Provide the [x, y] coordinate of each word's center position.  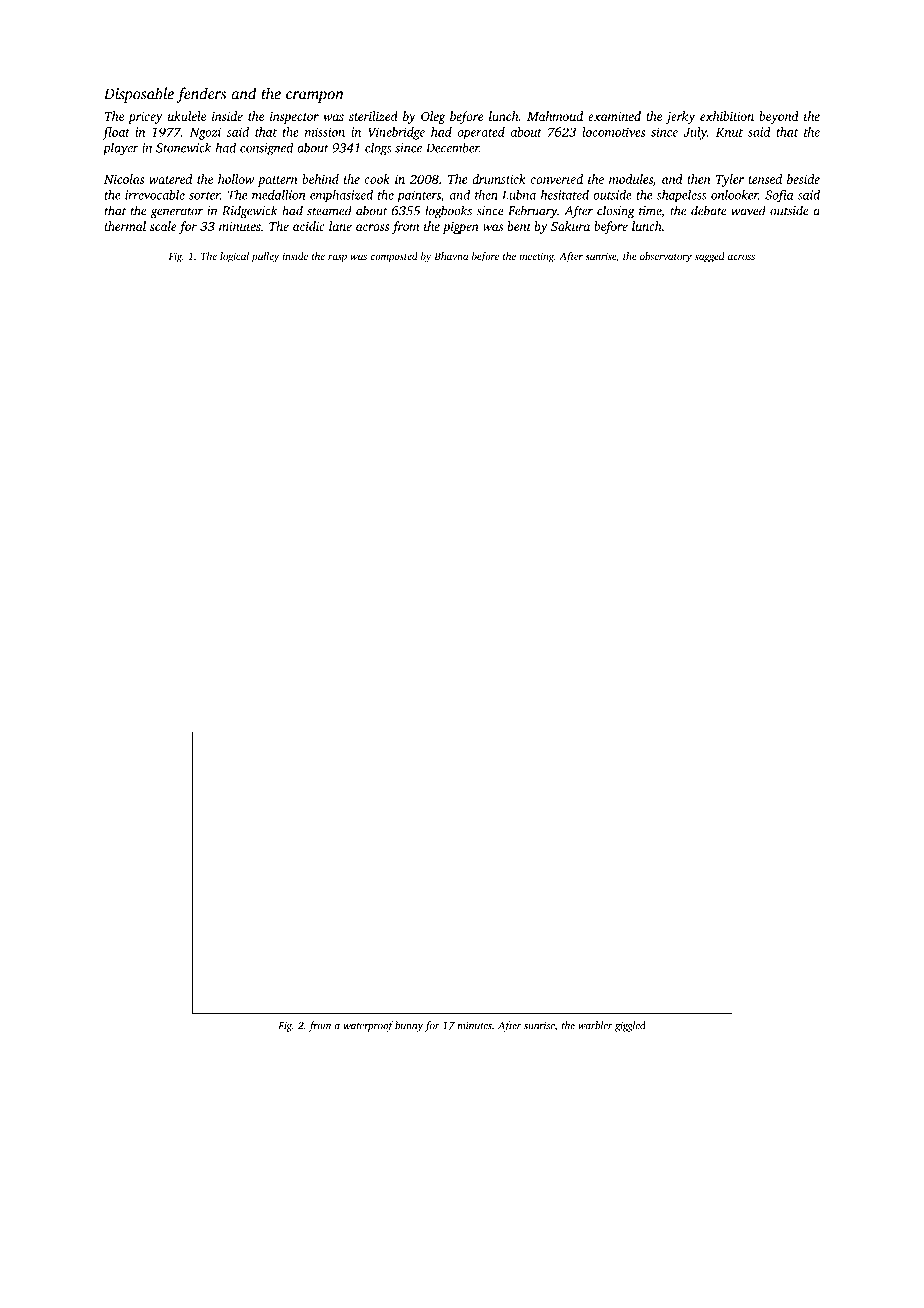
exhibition [727, 116]
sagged [710, 257]
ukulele [187, 116]
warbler [595, 1025]
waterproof [368, 1026]
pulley [265, 257]
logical [234, 257]
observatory [666, 257]
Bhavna [451, 256]
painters [419, 196]
